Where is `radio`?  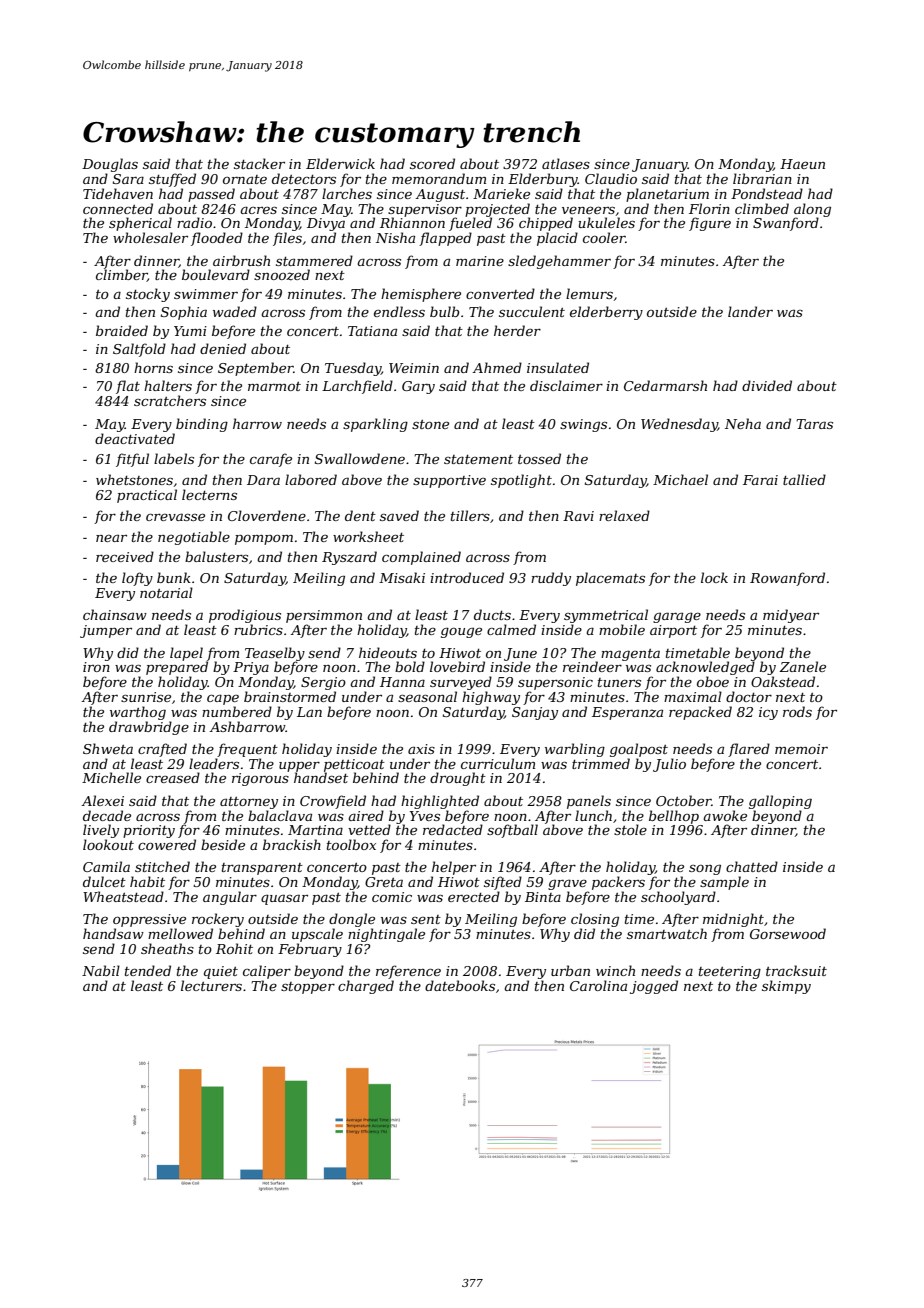
radio is located at coordinates (194, 222).
